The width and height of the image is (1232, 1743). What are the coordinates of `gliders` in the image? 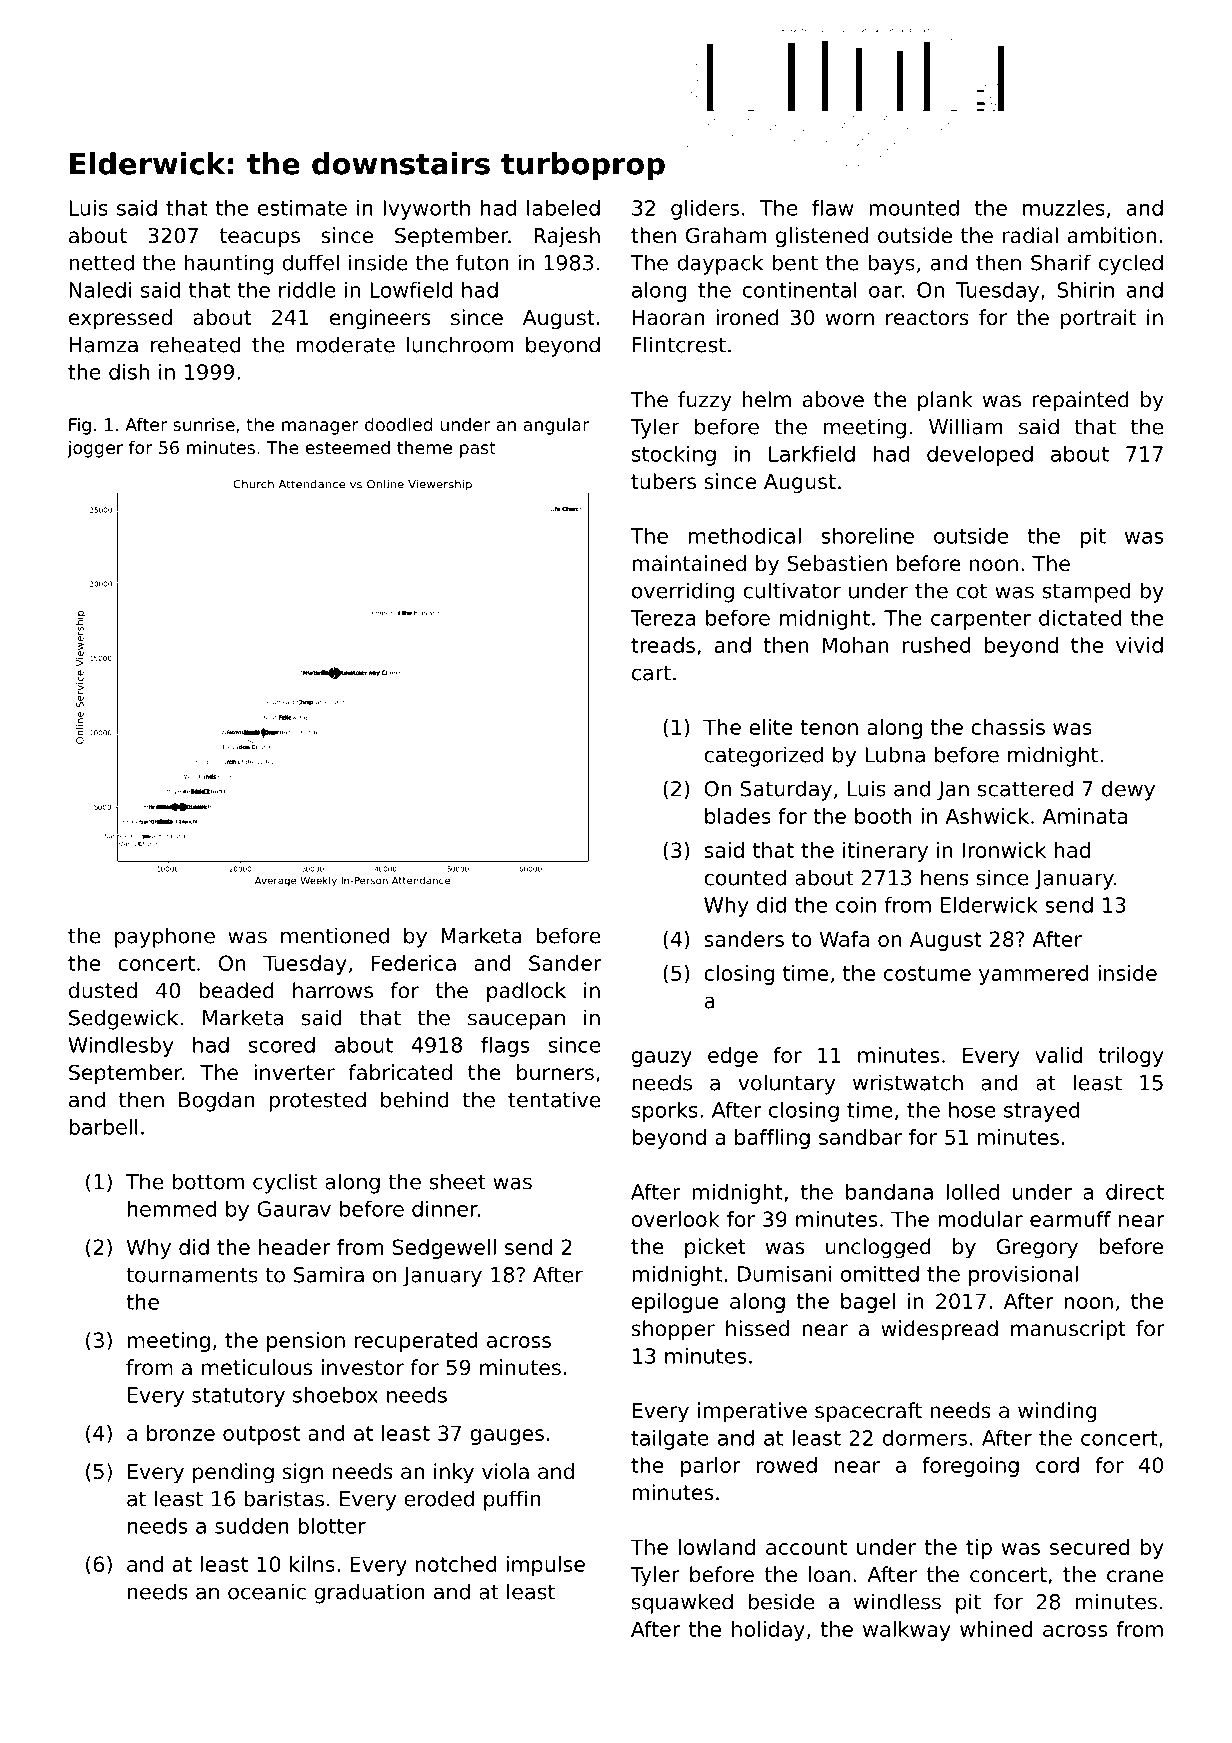 It's located at (705, 210).
